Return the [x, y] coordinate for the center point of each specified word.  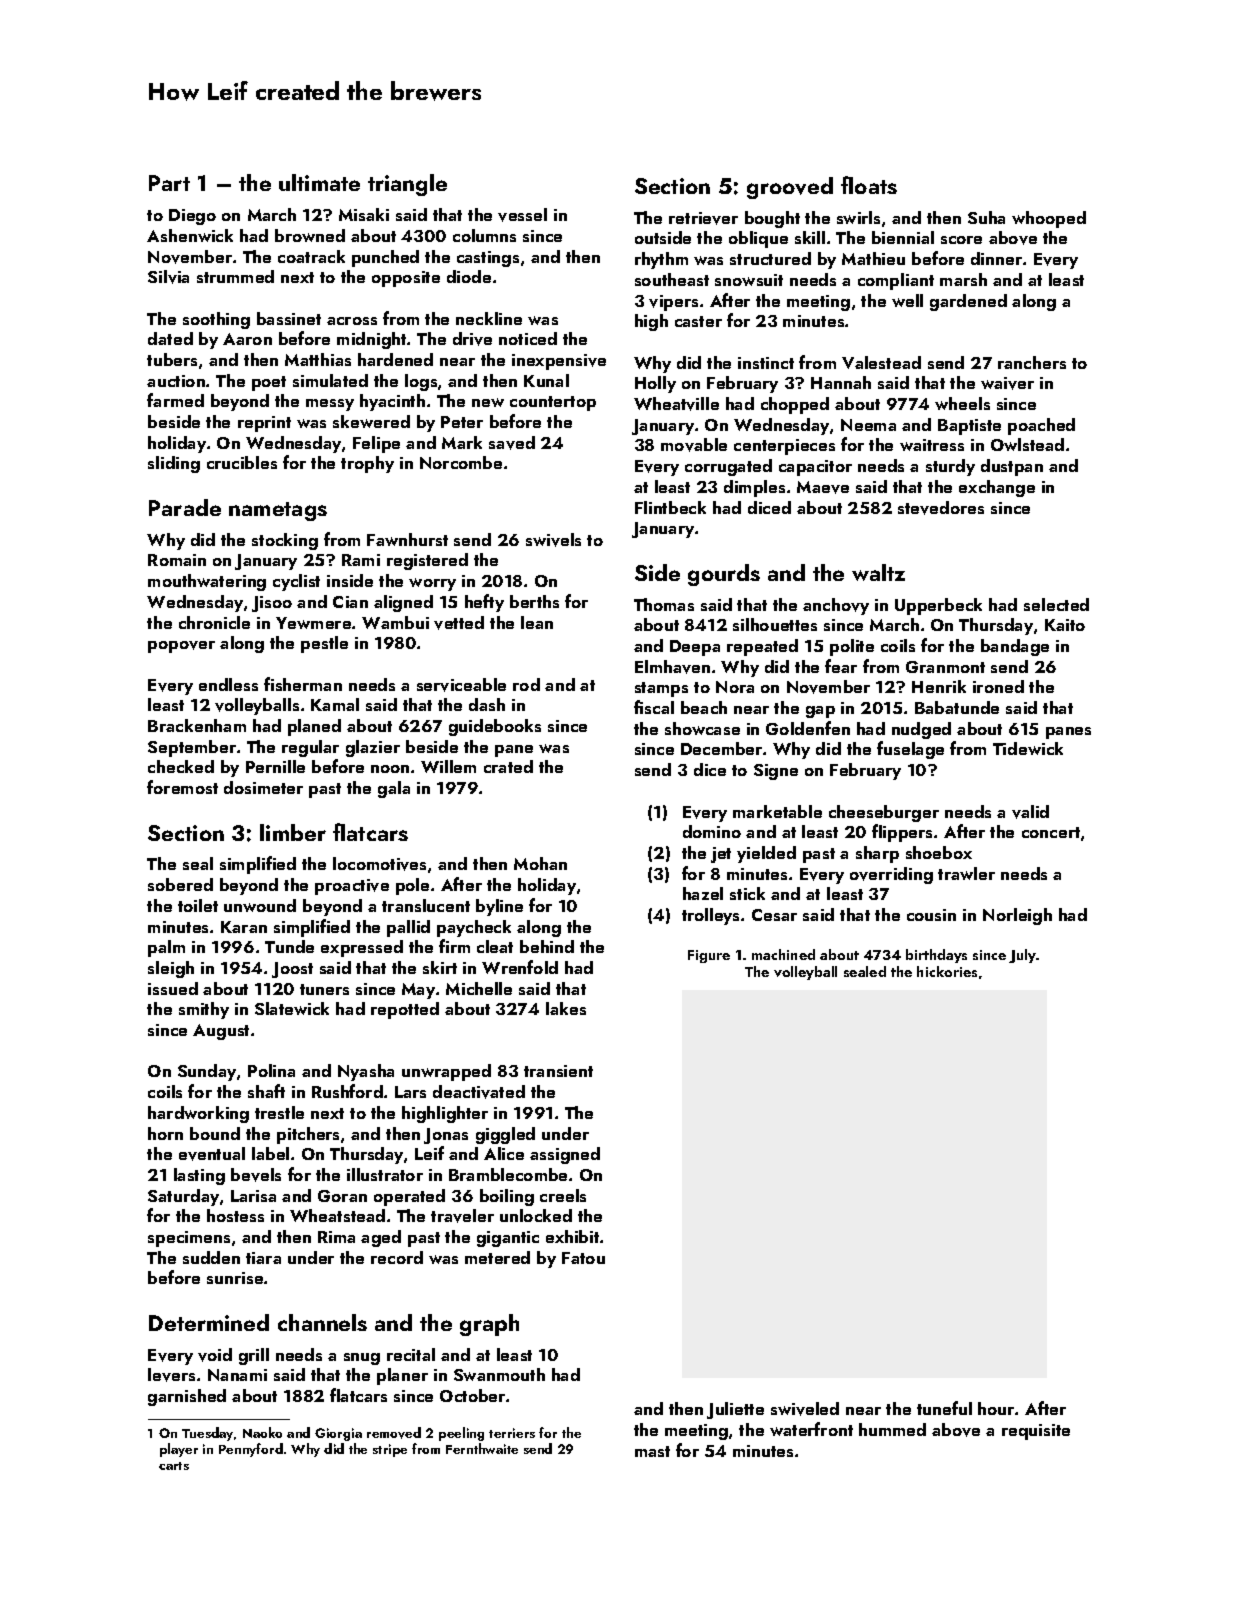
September [192, 748]
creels [563, 1195]
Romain [177, 560]
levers [171, 1375]
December [721, 748]
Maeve [823, 487]
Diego [192, 217]
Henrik [939, 686]
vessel [522, 215]
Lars [410, 1092]
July [1023, 956]
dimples [754, 488]
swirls [858, 217]
